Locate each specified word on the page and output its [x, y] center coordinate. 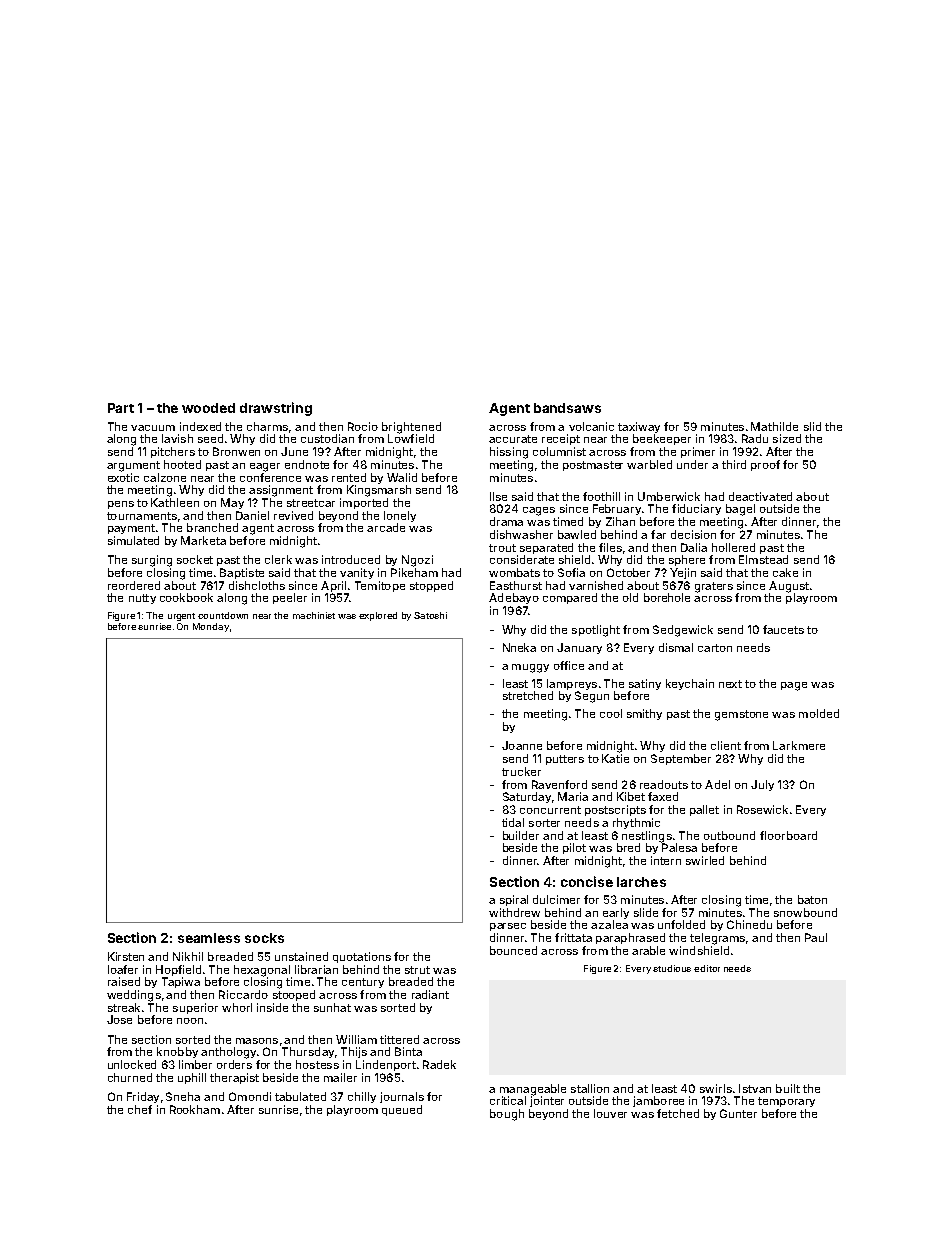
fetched [678, 1113]
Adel [717, 784]
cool [611, 713]
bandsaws [567, 408]
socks [264, 938]
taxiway [639, 427]
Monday [211, 627]
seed [210, 438]
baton [812, 899]
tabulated [300, 1096]
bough [507, 1115]
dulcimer [556, 899]
